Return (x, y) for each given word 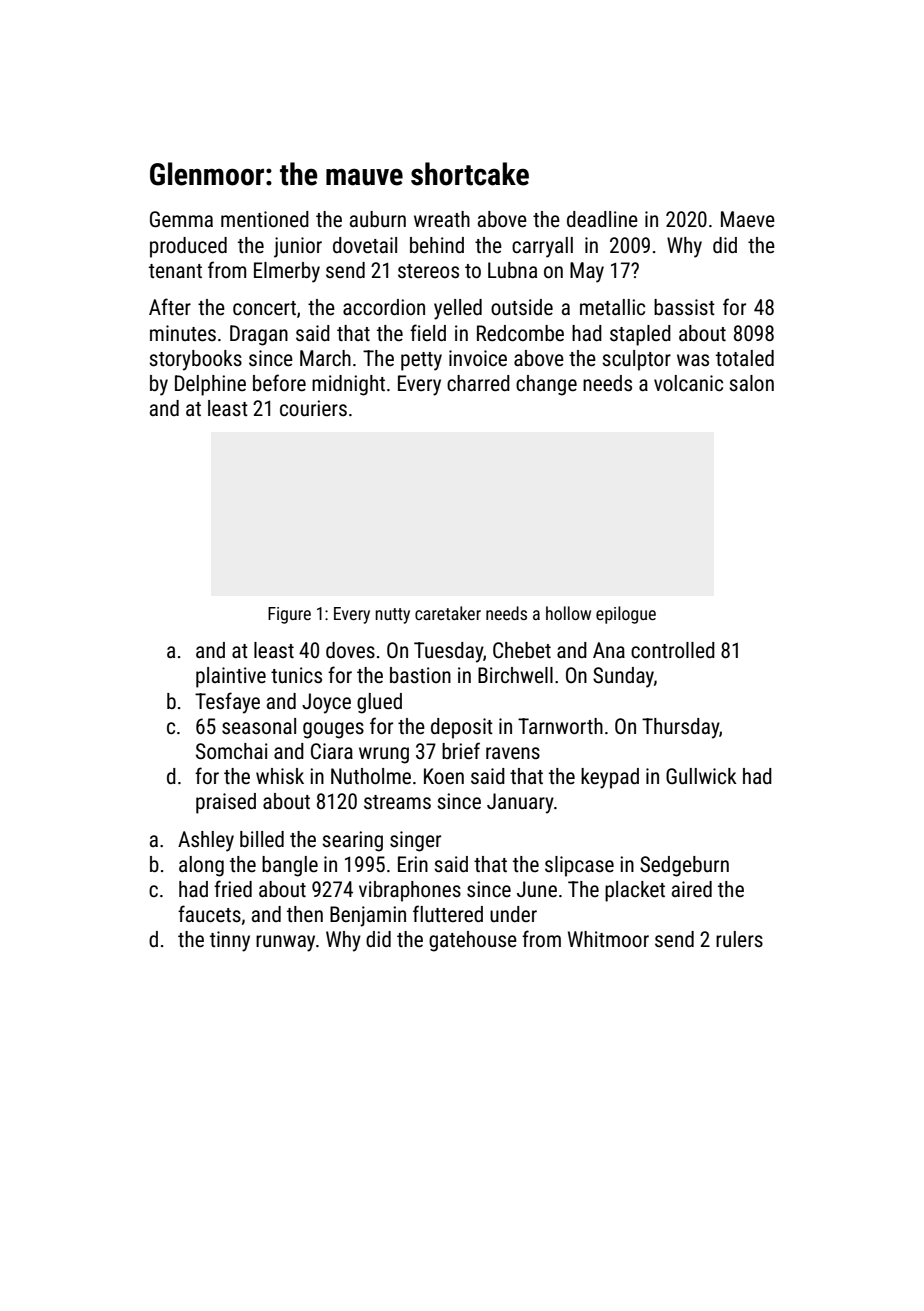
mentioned (265, 219)
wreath (442, 219)
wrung (384, 755)
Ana (609, 650)
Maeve (748, 219)
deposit (462, 728)
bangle (290, 866)
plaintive (231, 677)
